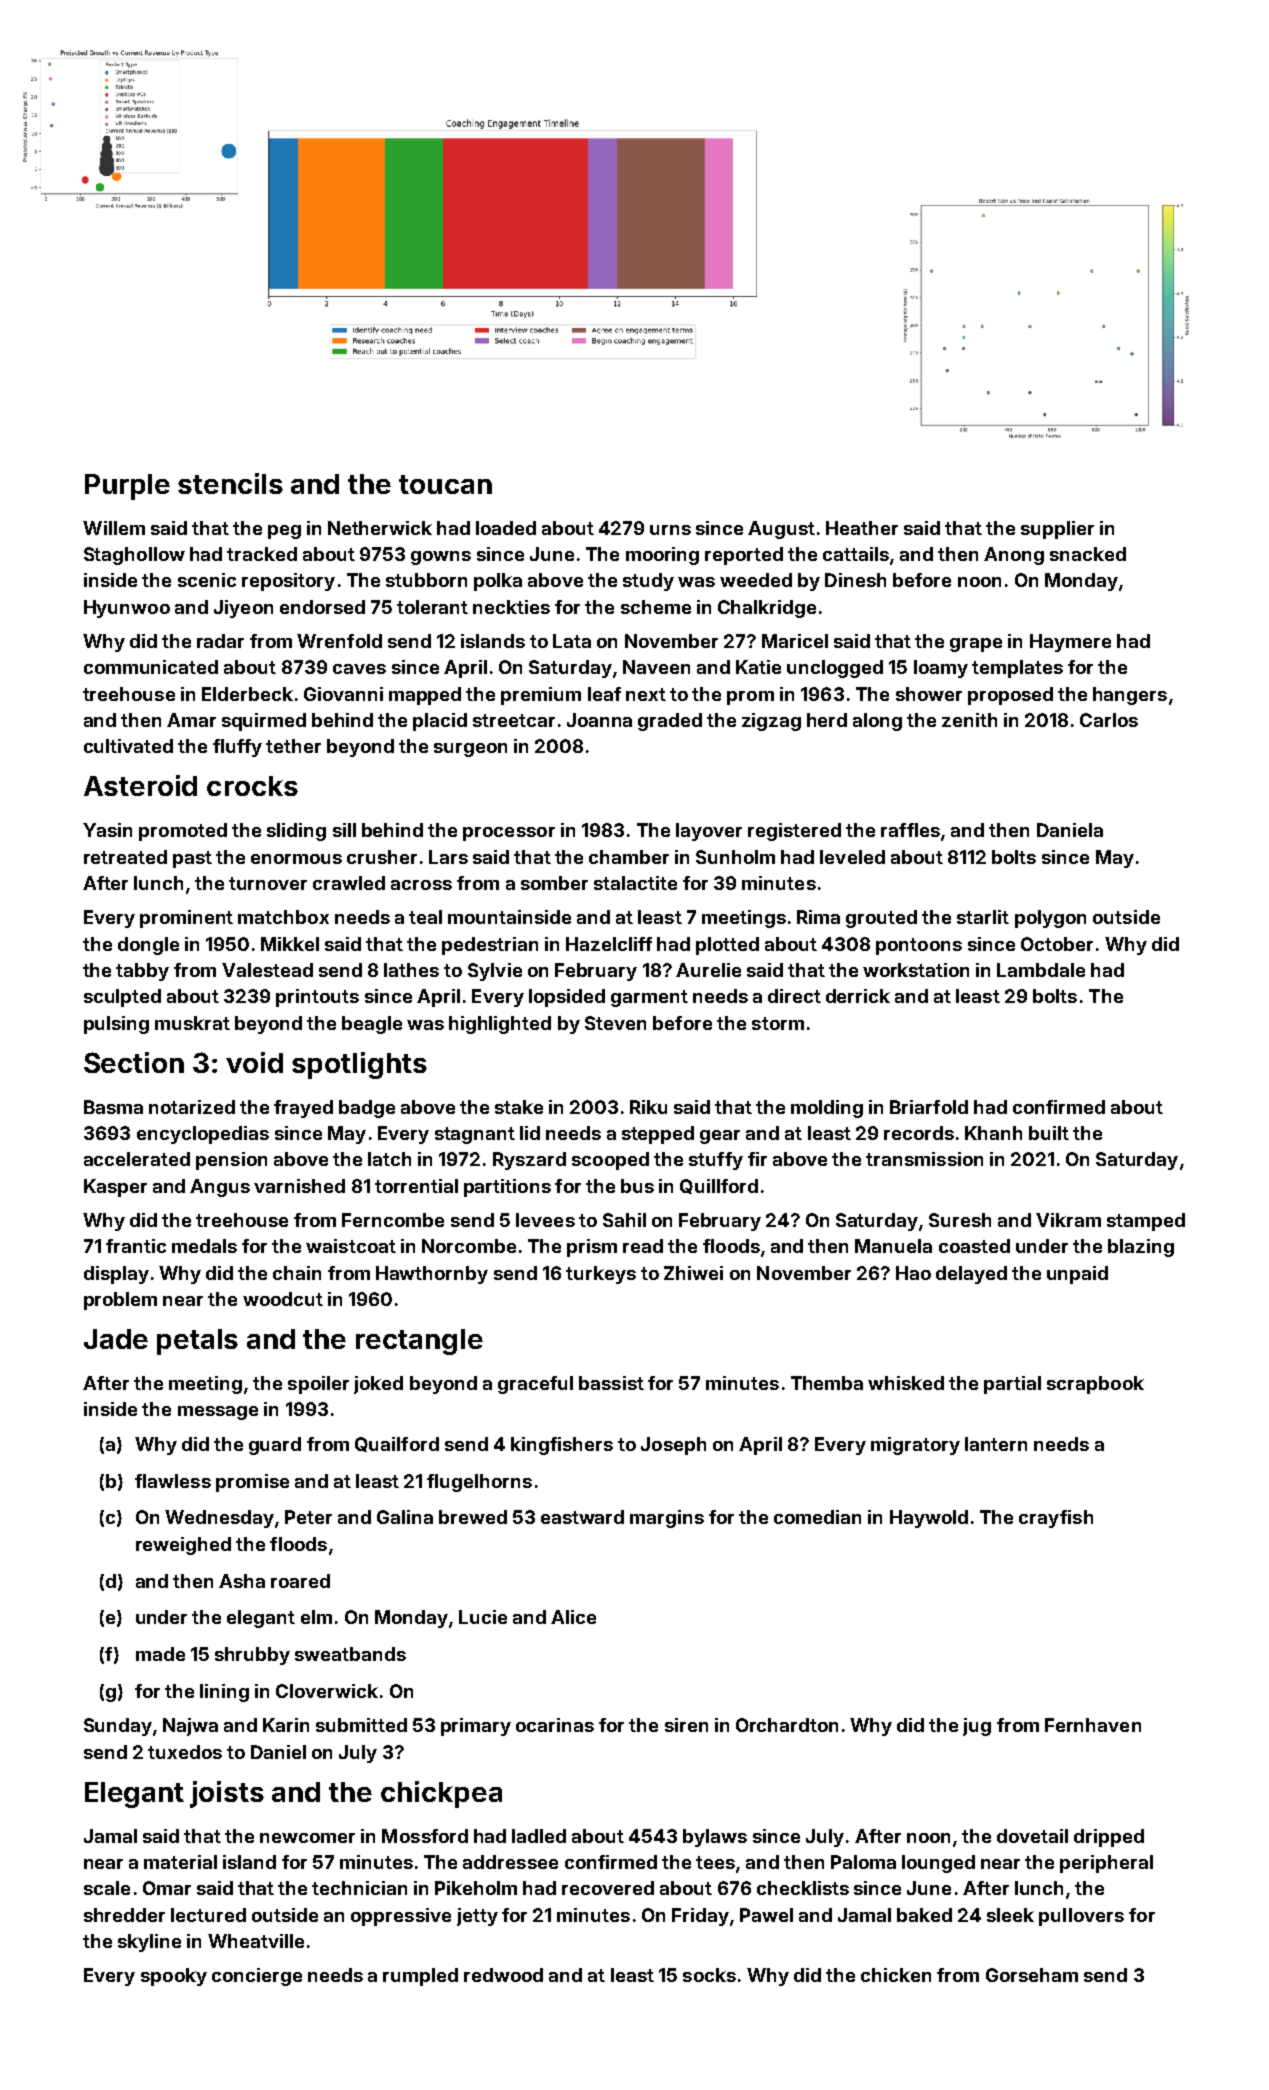 This screenshot has height=2090, width=1269. I want to click on partial, so click(1012, 1385).
